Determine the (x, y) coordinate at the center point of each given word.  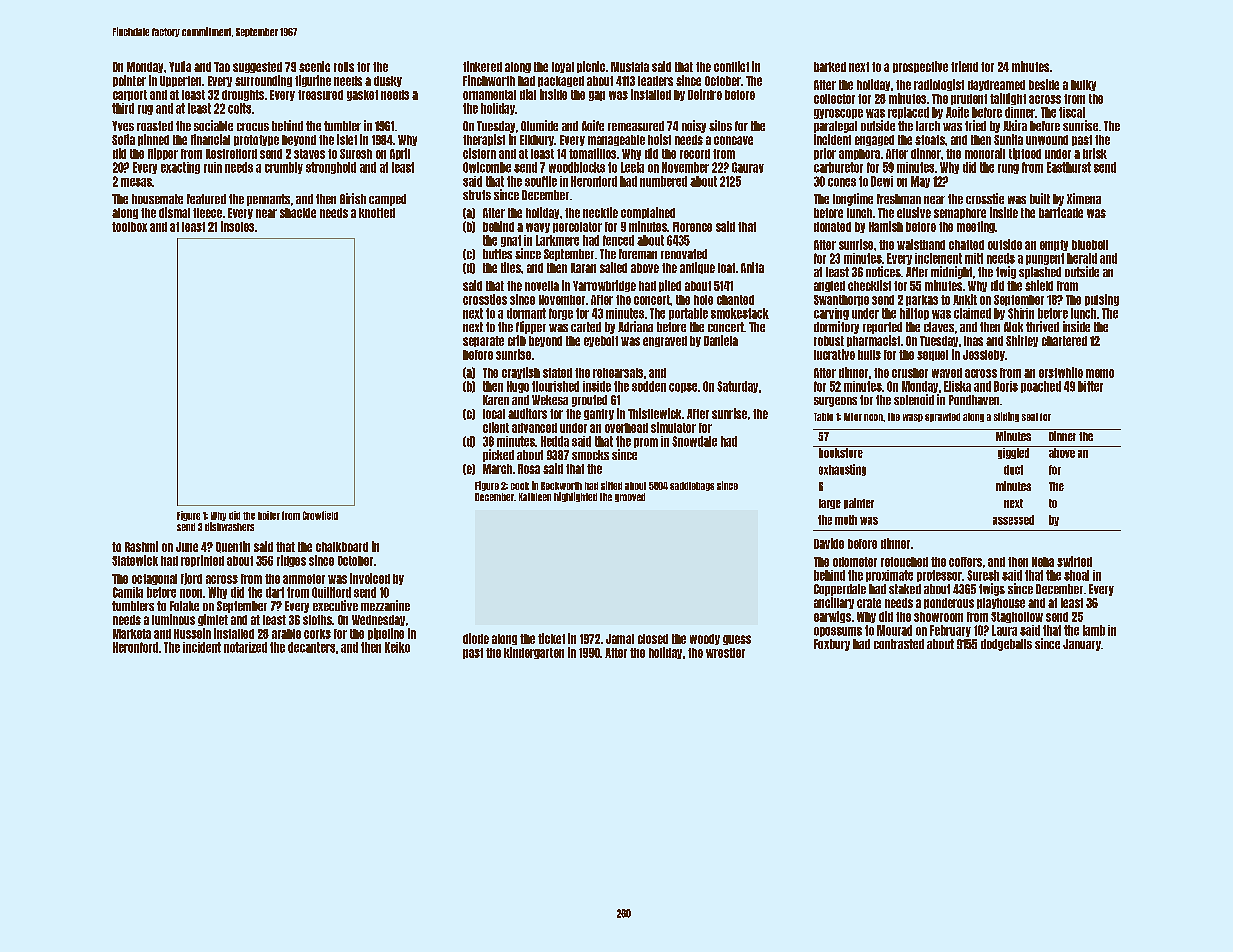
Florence (692, 227)
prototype (256, 140)
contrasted (899, 644)
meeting (976, 227)
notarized (245, 647)
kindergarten (534, 653)
